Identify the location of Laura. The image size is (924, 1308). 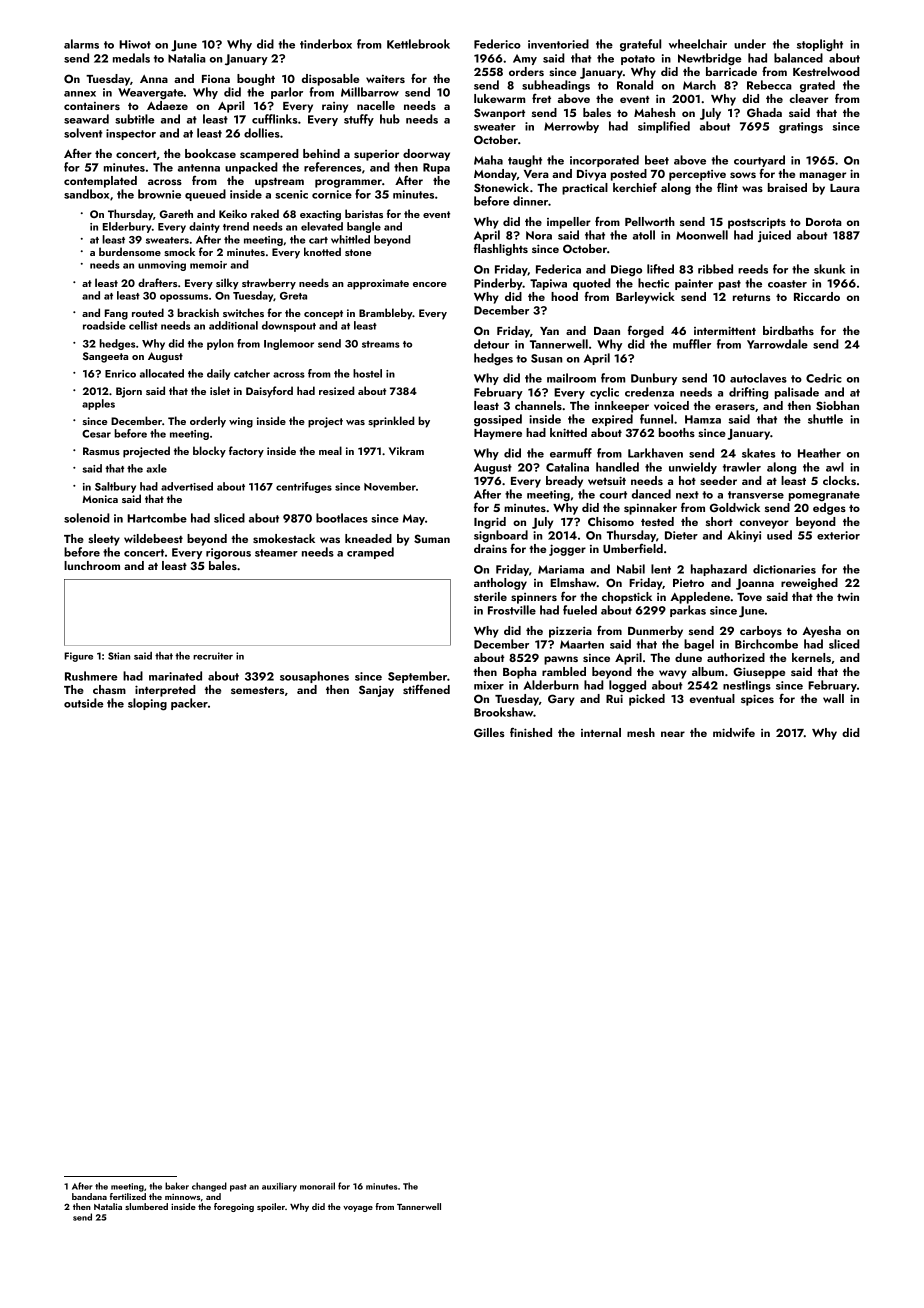
(845, 188).
